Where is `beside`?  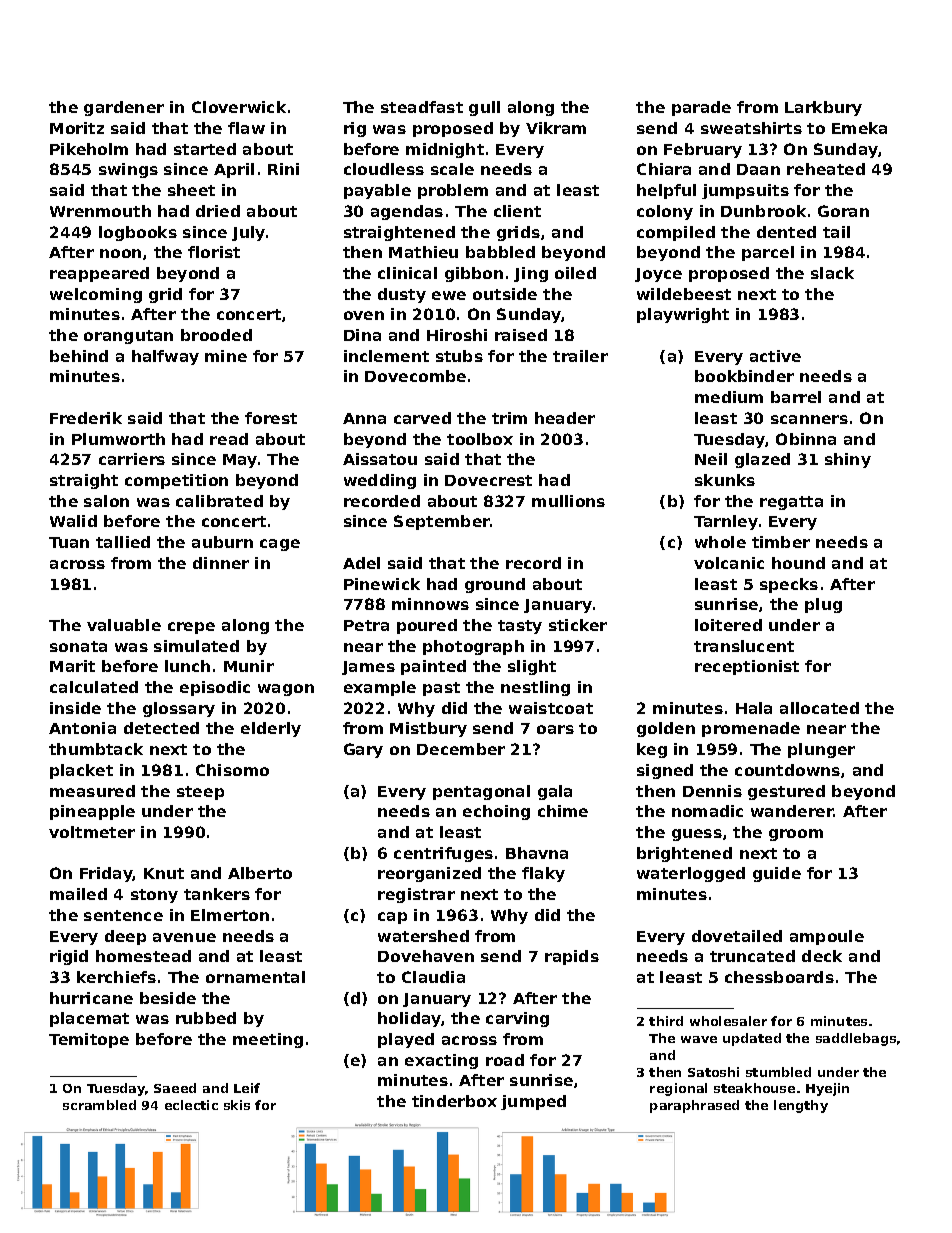
beside is located at coordinates (168, 998).
